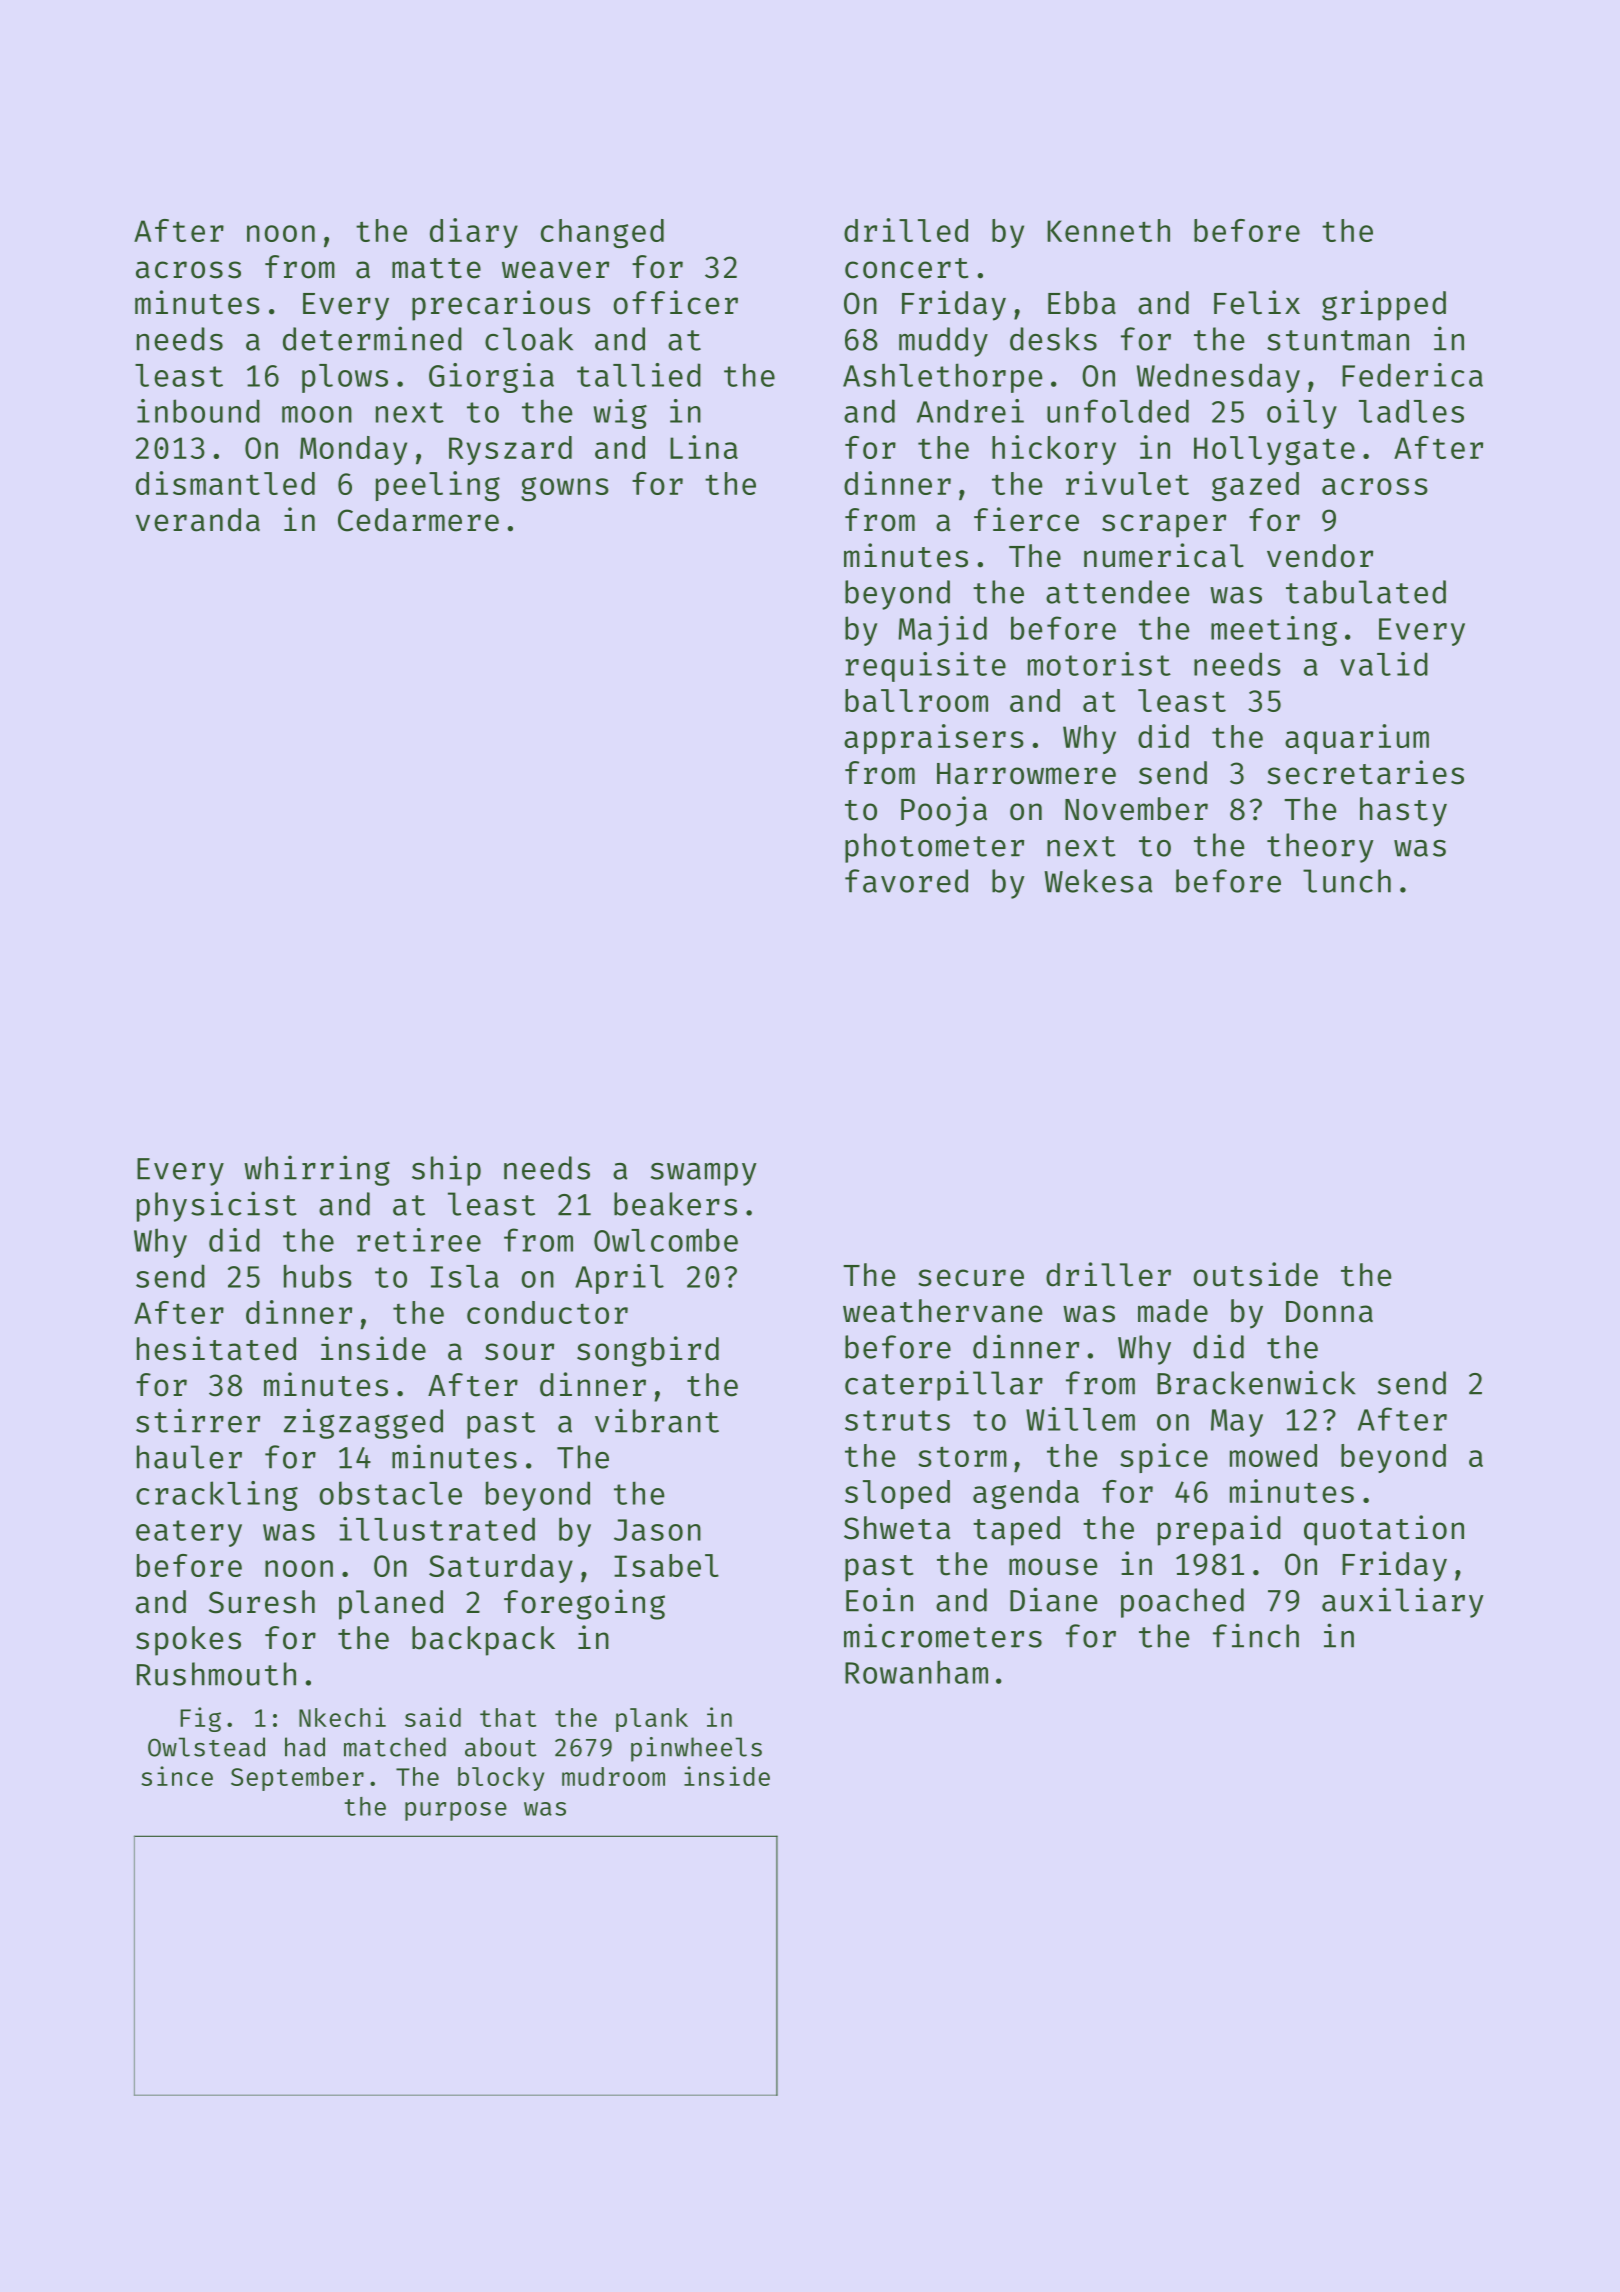 The image size is (1620, 2292). What do you see at coordinates (1366, 592) in the screenshot?
I see `tabulated` at bounding box center [1366, 592].
